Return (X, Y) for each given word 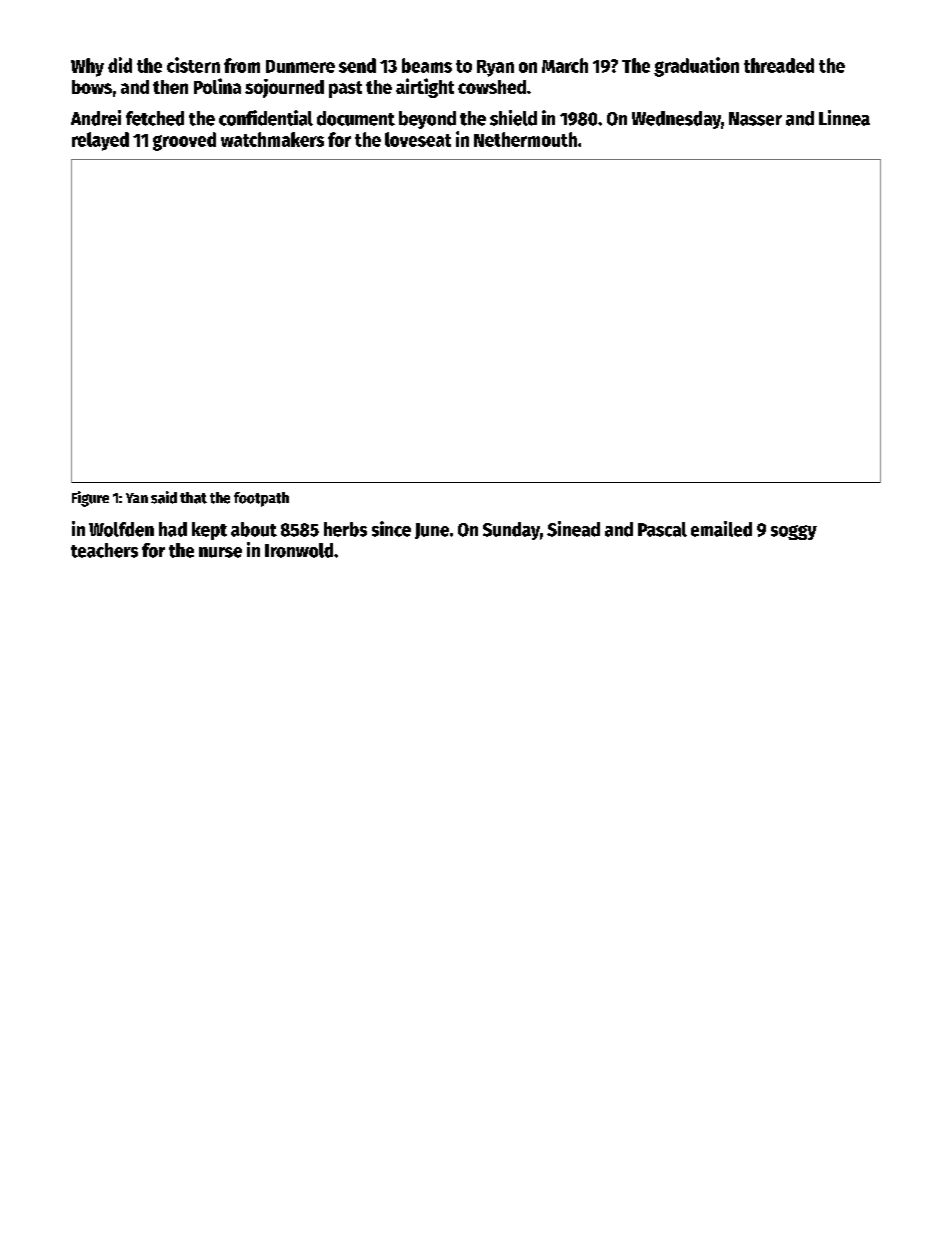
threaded (779, 65)
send (357, 65)
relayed (100, 141)
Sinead (573, 529)
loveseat (418, 139)
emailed (721, 529)
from (242, 65)
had (173, 529)
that (193, 498)
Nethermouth (525, 139)
